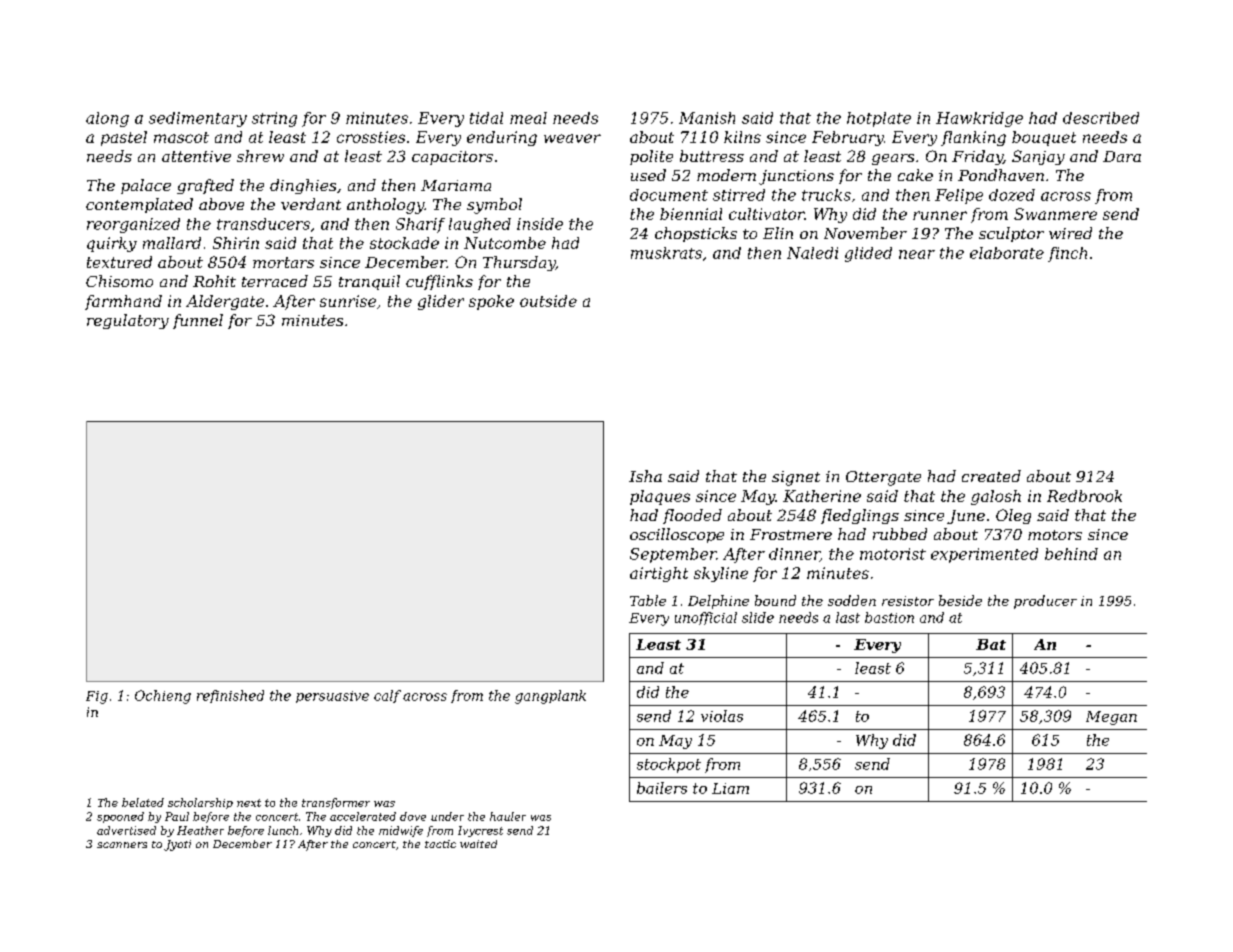  What do you see at coordinates (439, 282) in the screenshot?
I see `cufflinks` at bounding box center [439, 282].
